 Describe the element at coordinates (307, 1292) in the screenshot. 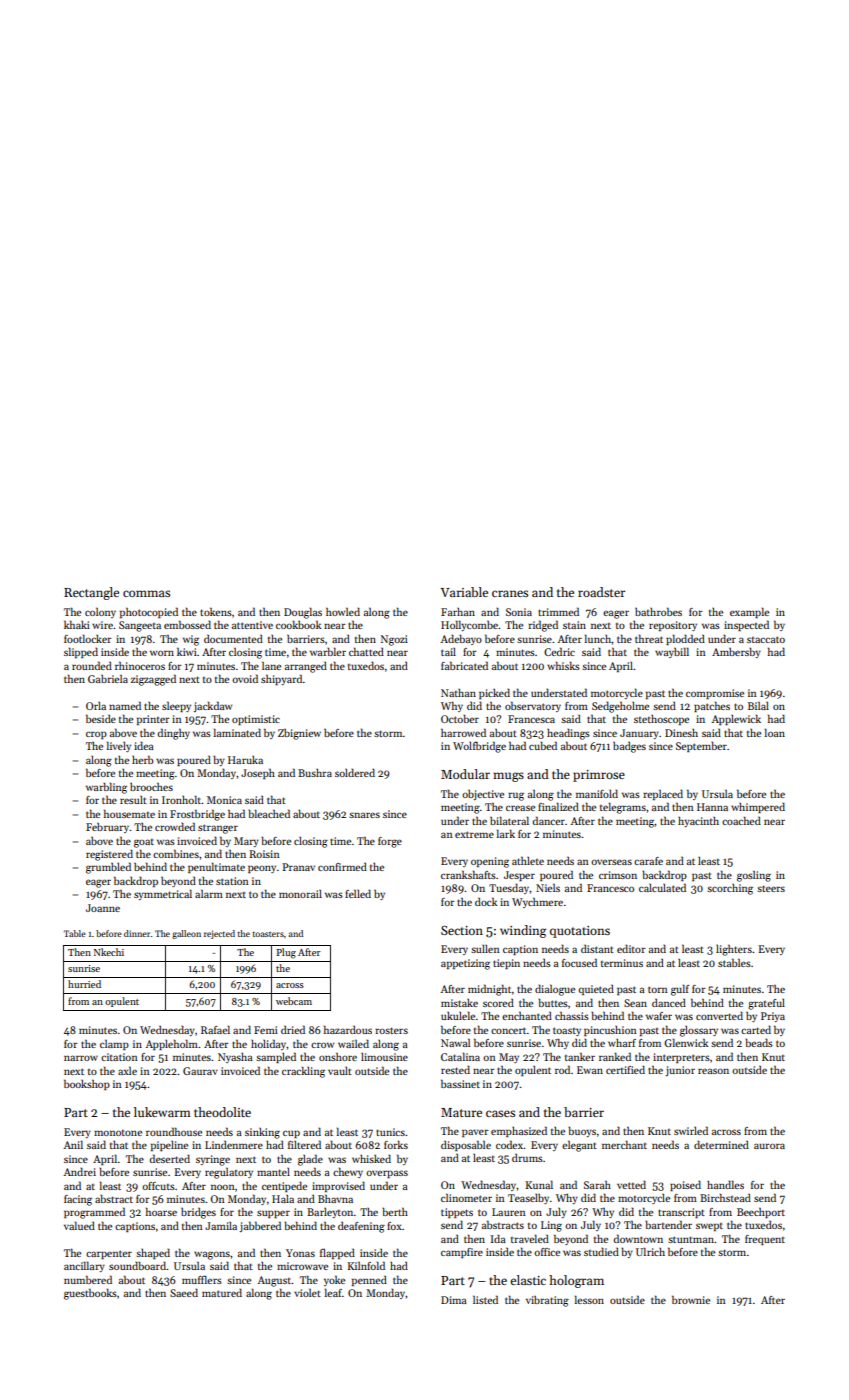

I see `violet` at that location.
